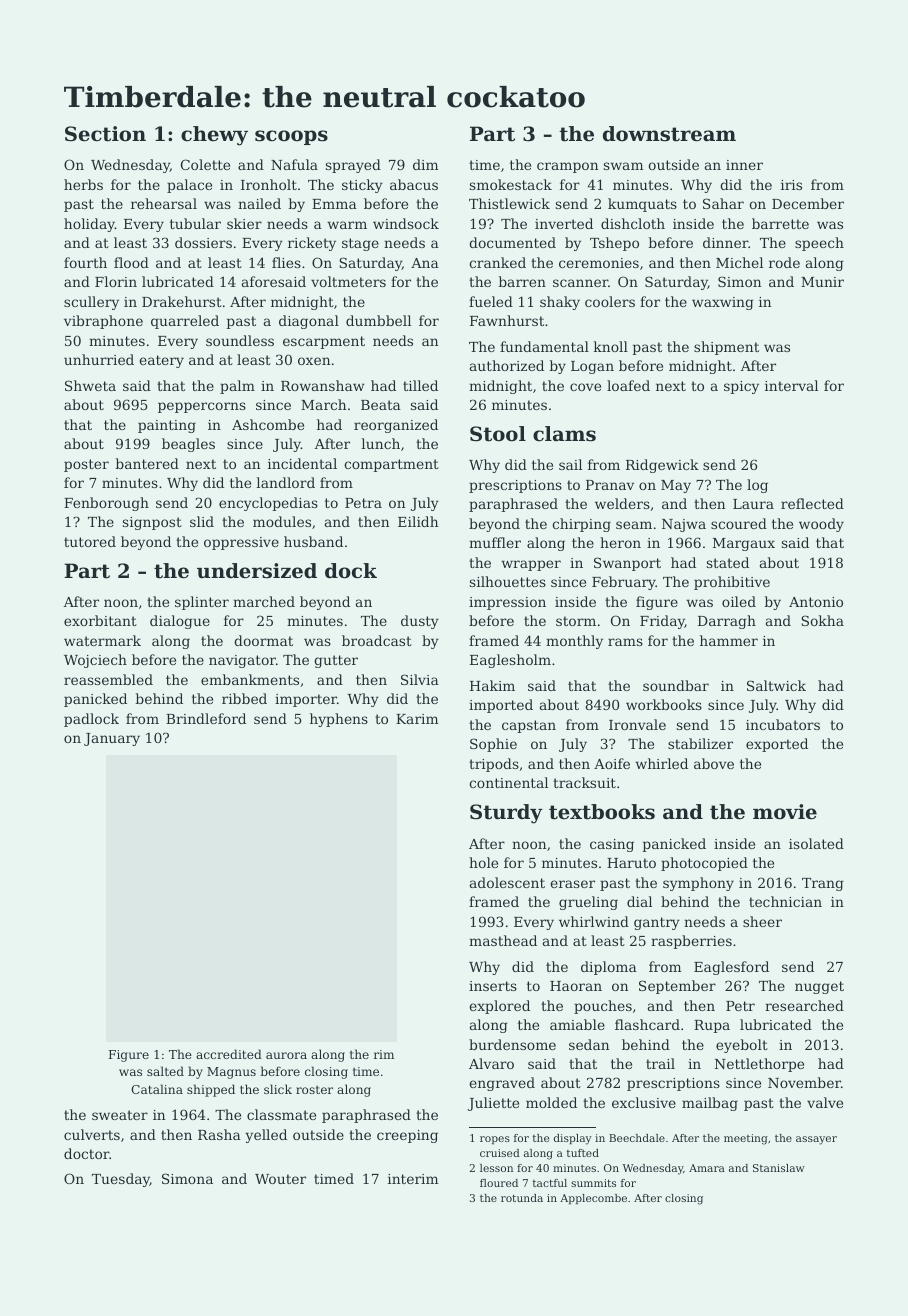  What do you see at coordinates (360, 244) in the screenshot?
I see `stage` at bounding box center [360, 244].
